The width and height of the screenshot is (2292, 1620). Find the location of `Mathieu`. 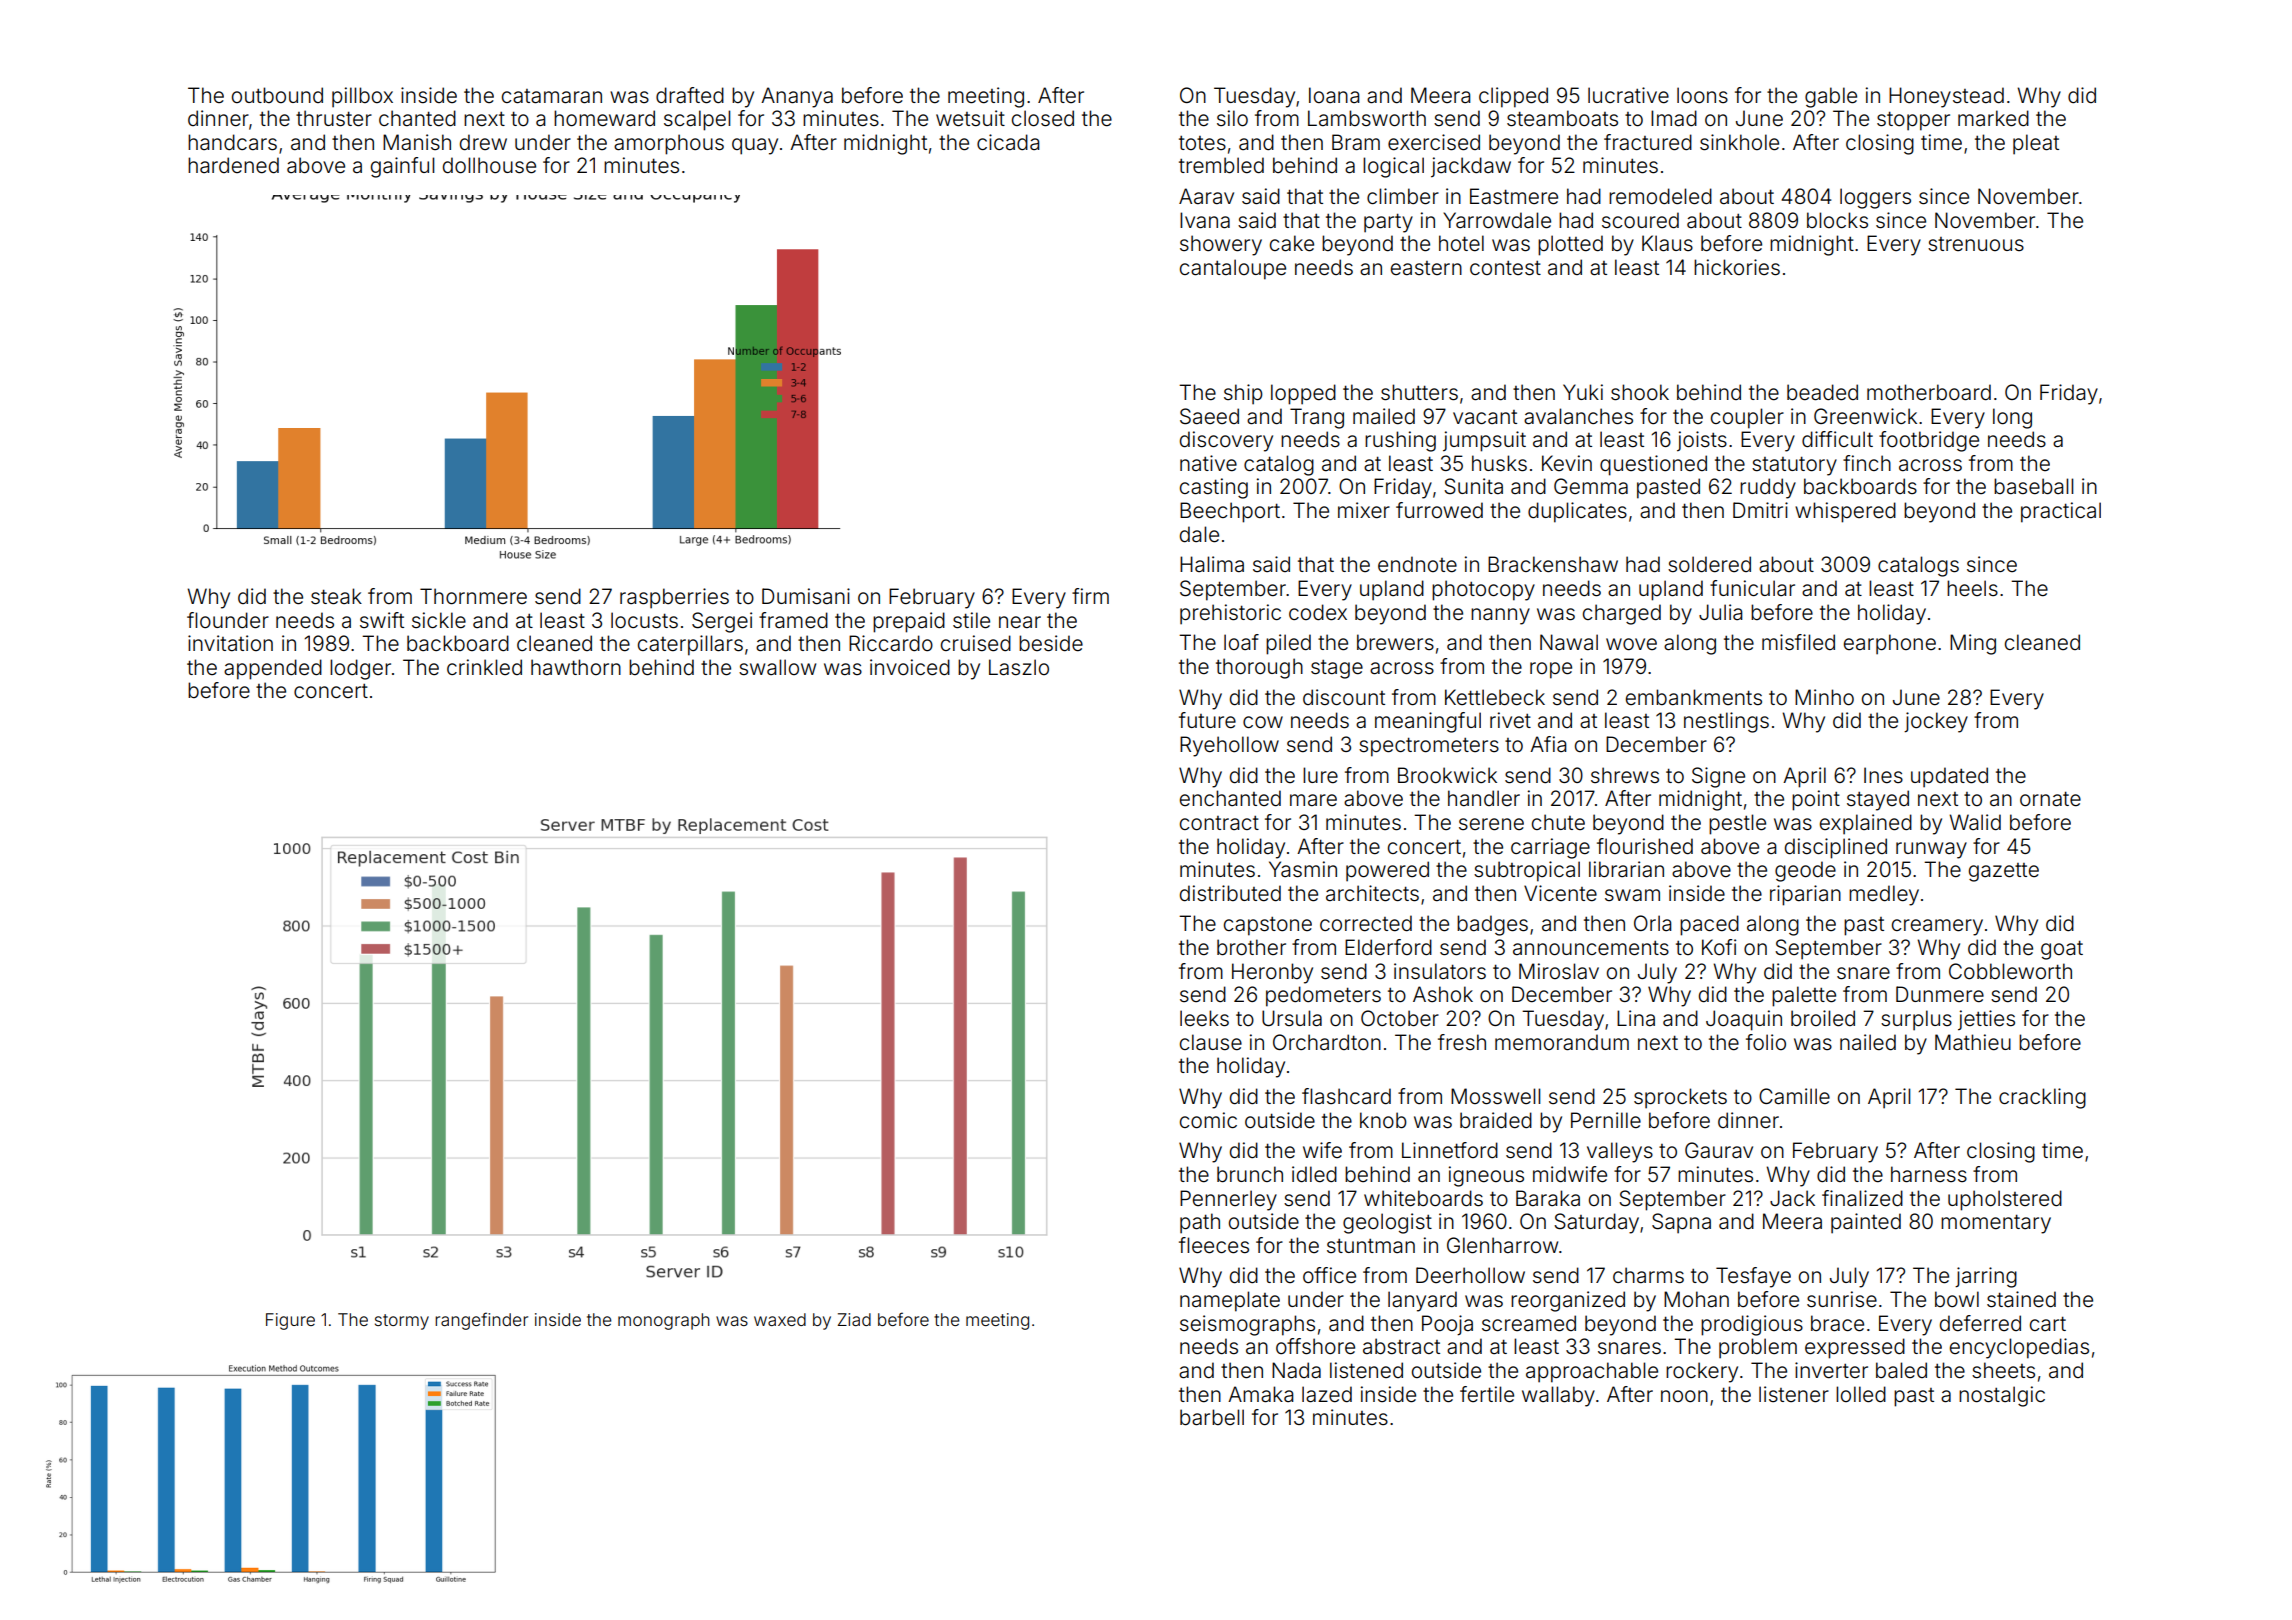

Mathieu is located at coordinates (1973, 1042).
